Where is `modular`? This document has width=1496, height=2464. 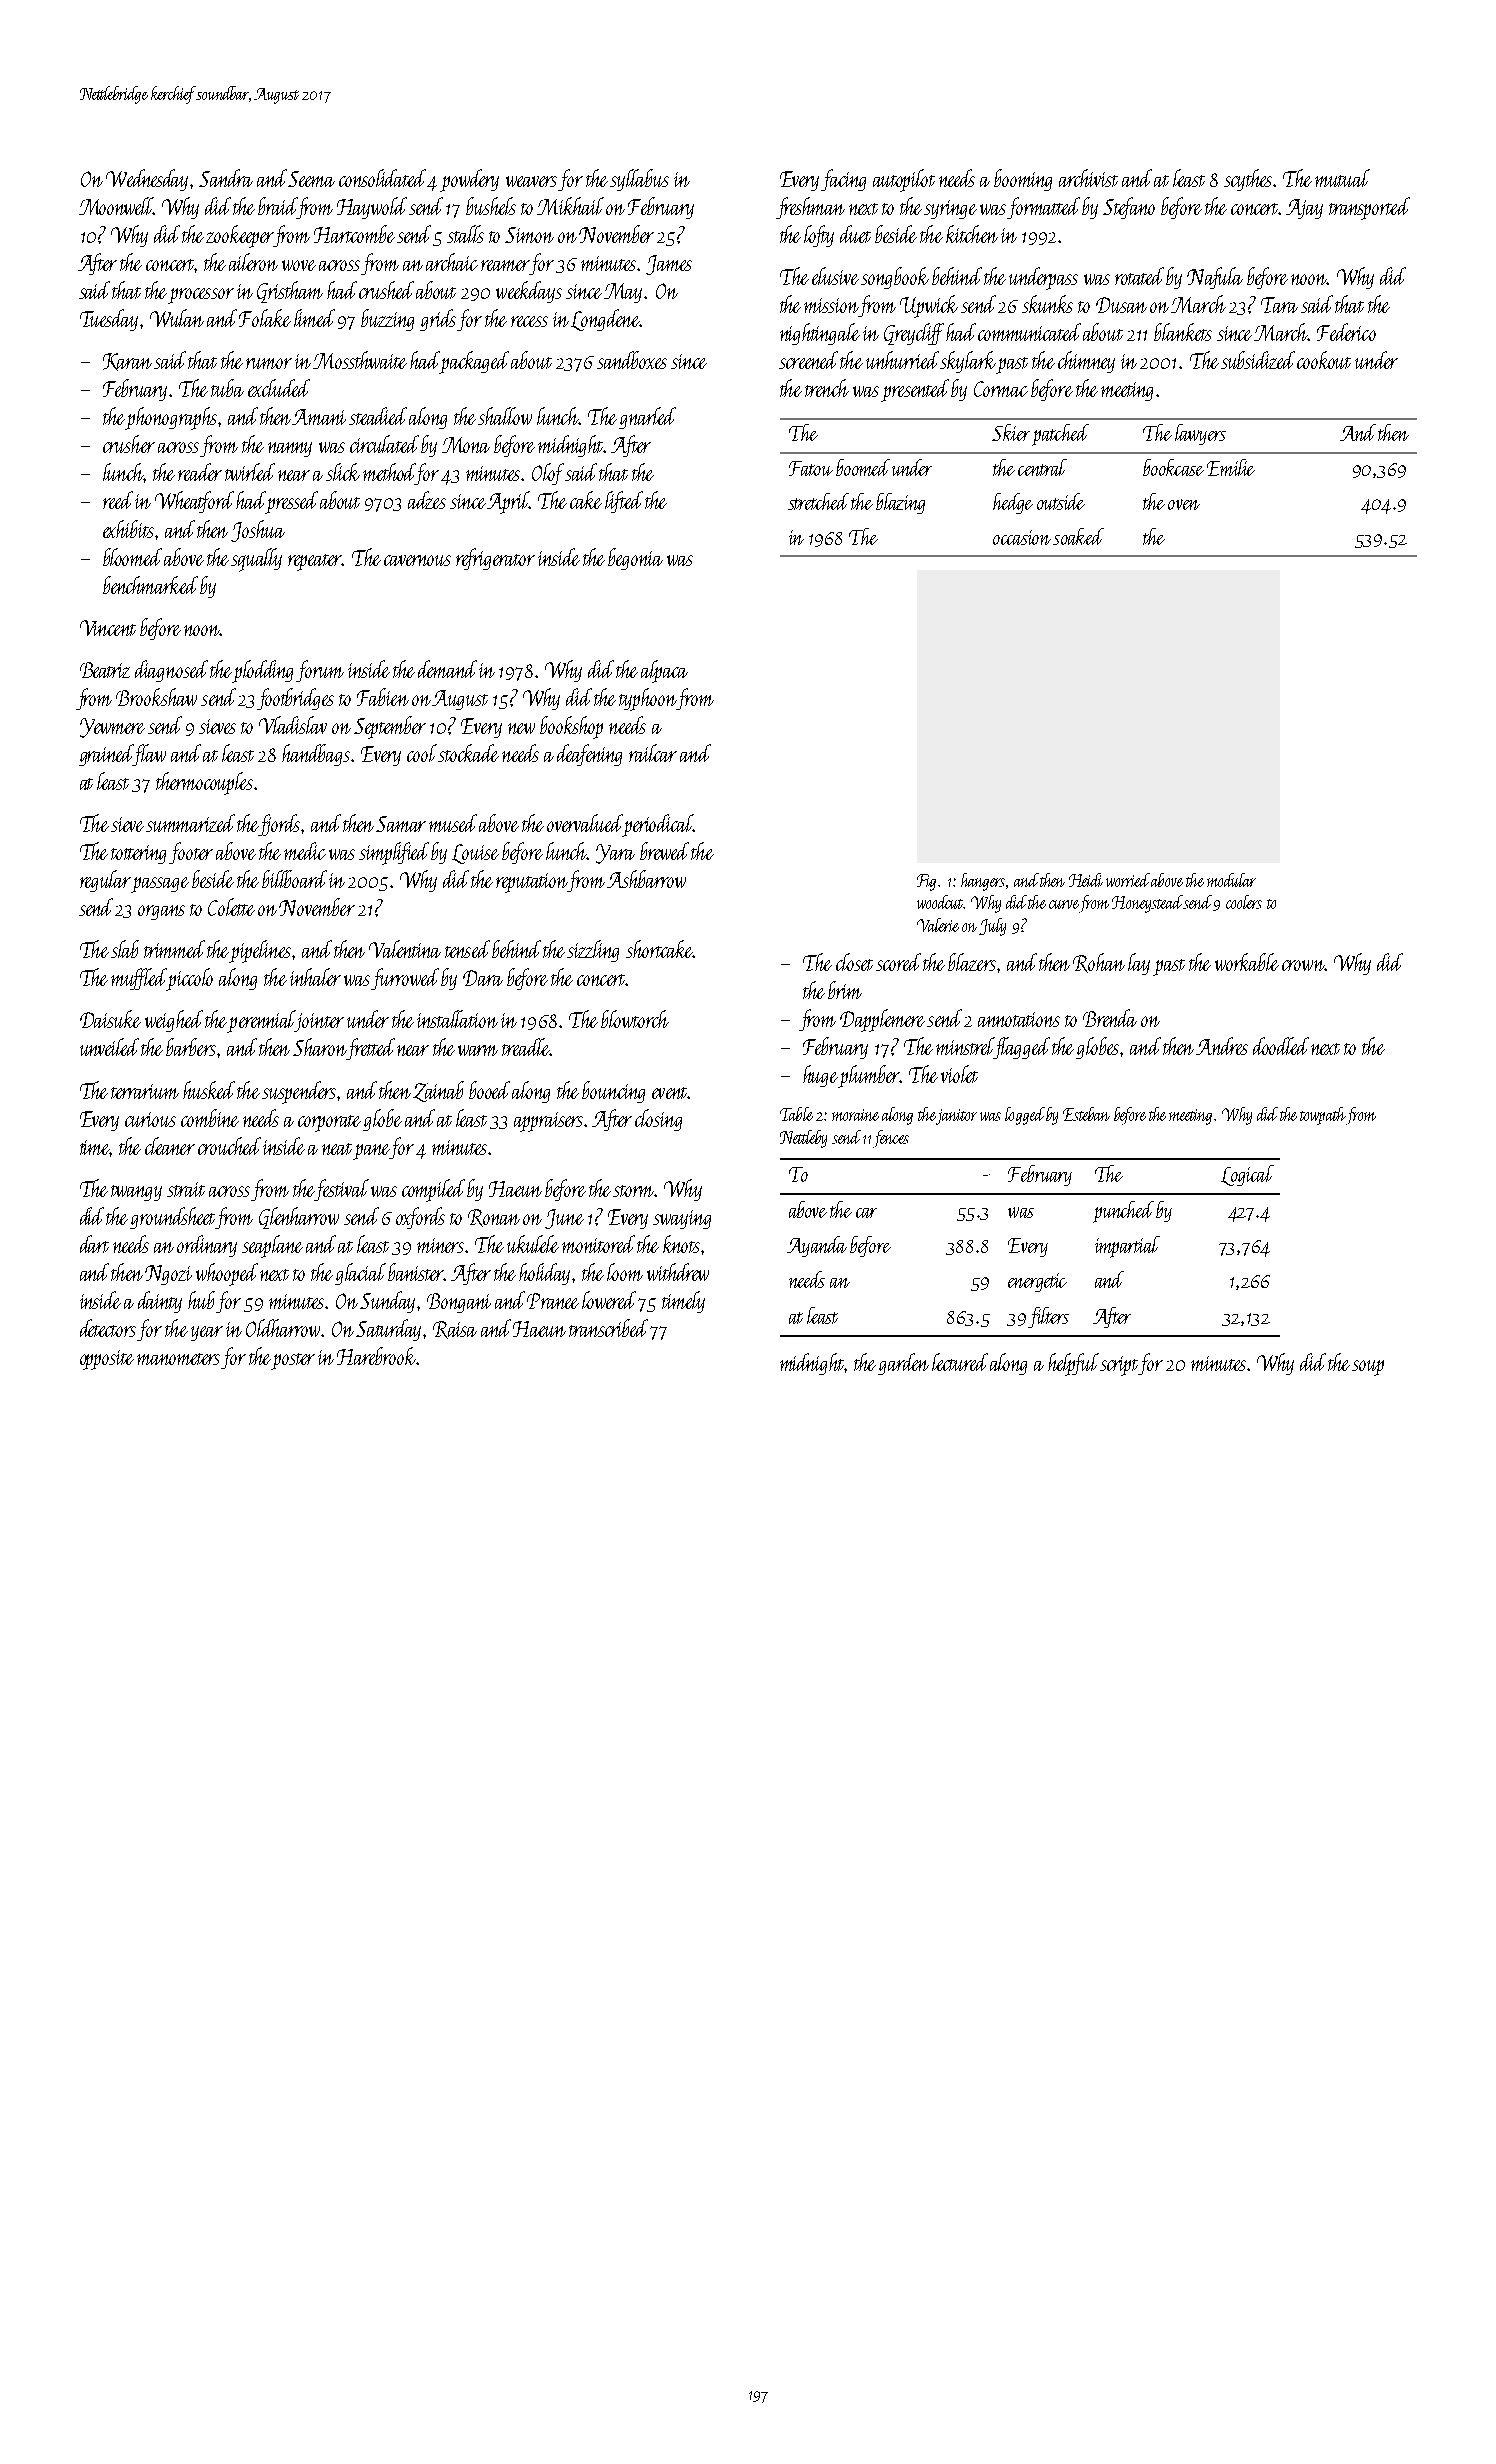 modular is located at coordinates (1231, 880).
